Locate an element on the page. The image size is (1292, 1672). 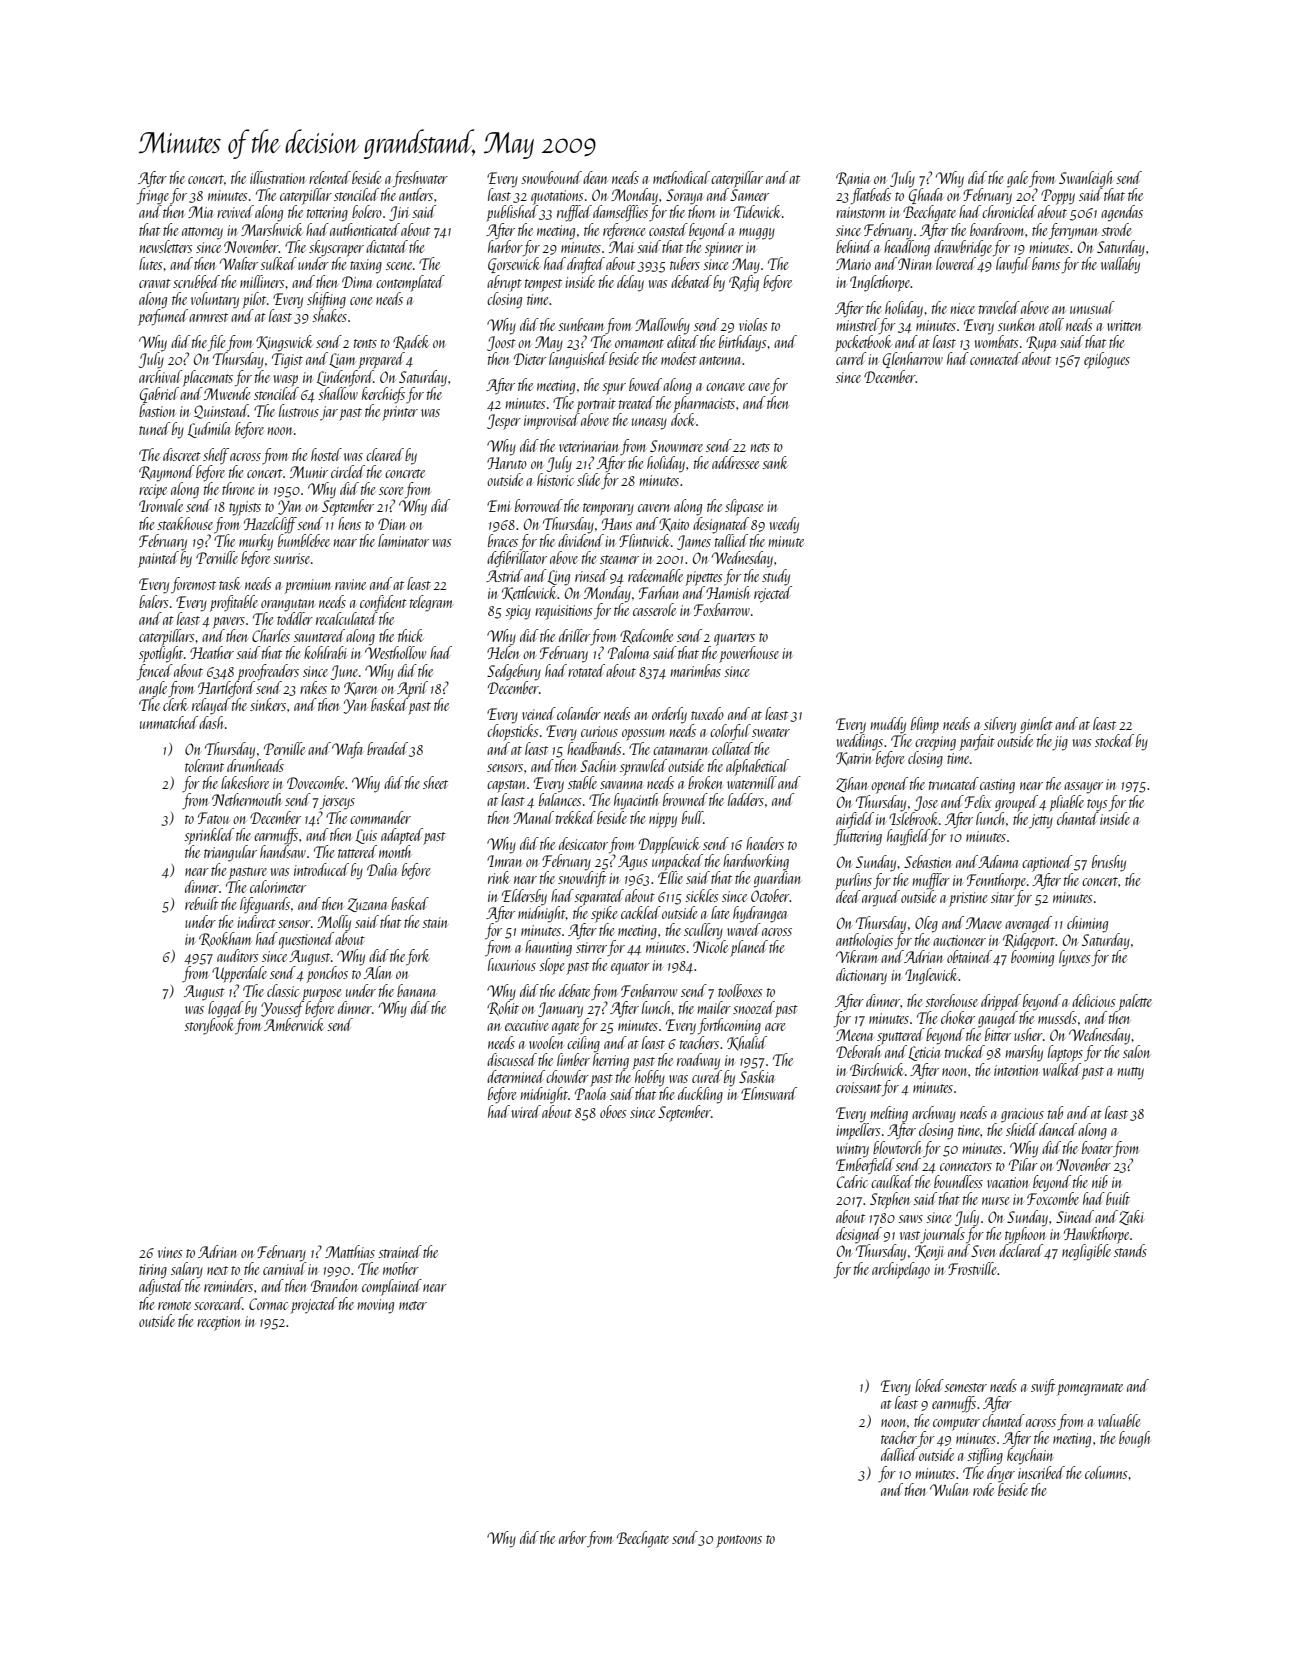
pontoons is located at coordinates (739, 1541).
